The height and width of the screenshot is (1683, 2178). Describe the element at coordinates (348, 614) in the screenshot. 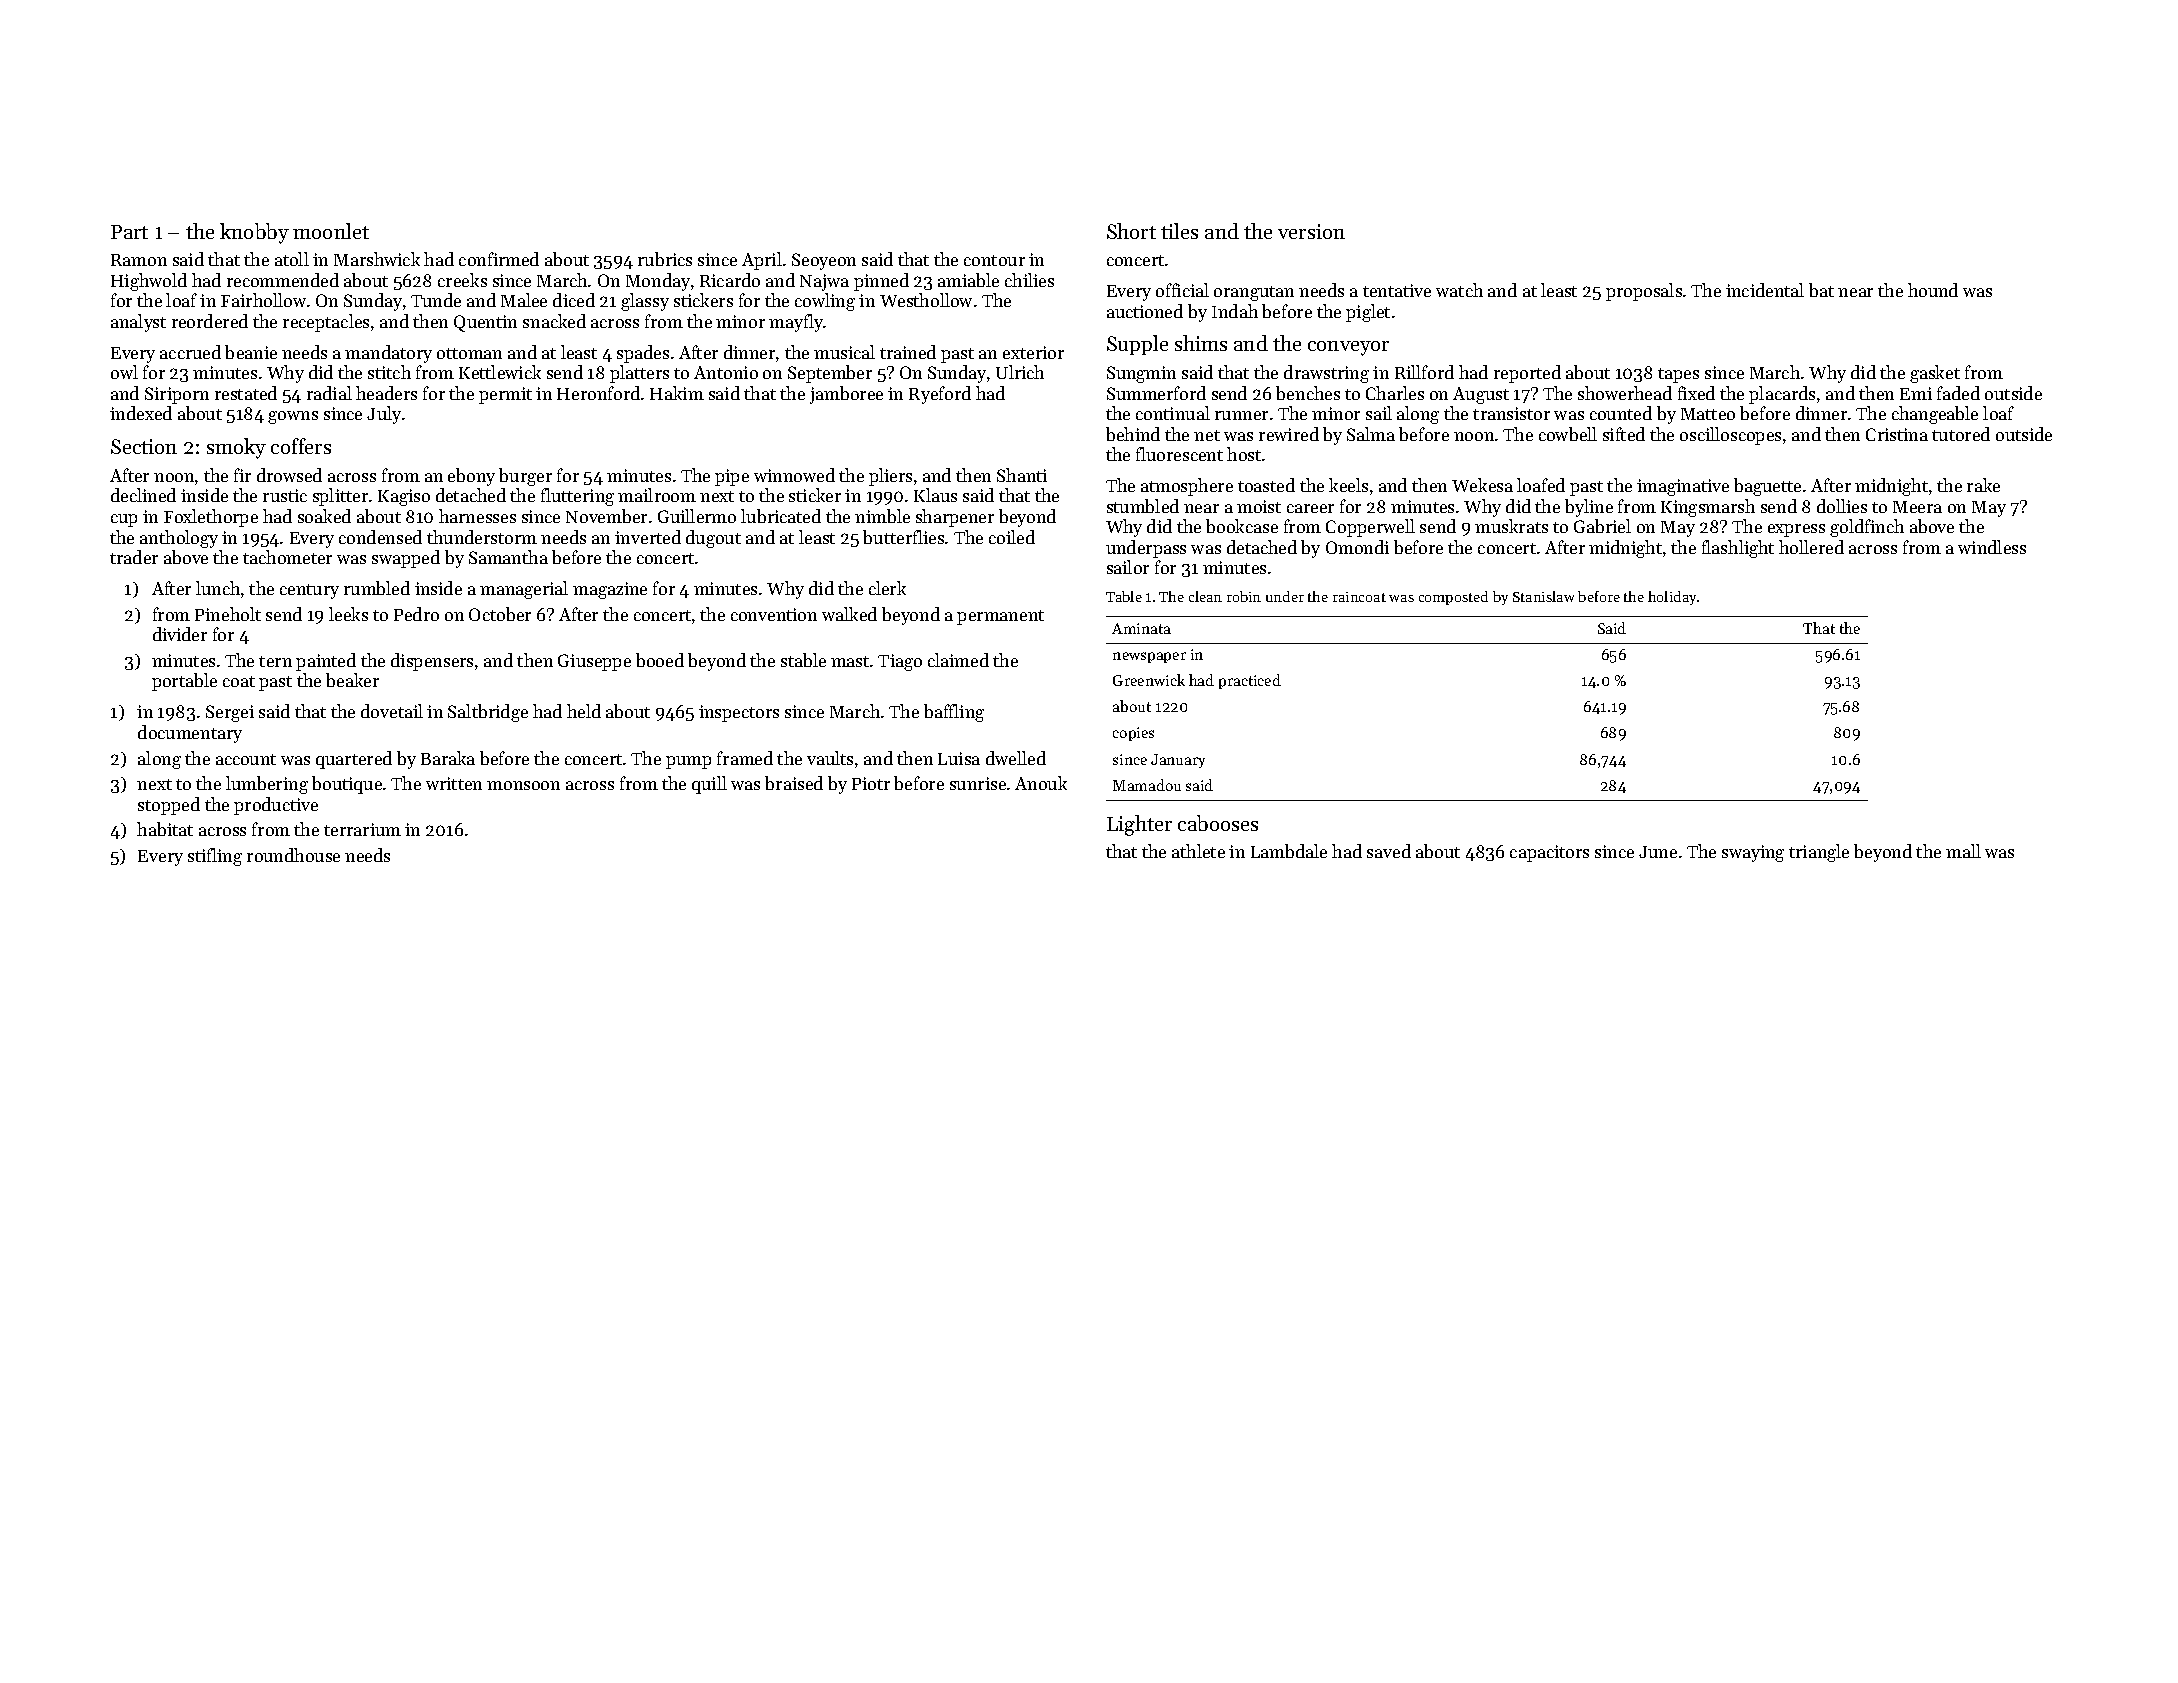

I see `leeks` at that location.
